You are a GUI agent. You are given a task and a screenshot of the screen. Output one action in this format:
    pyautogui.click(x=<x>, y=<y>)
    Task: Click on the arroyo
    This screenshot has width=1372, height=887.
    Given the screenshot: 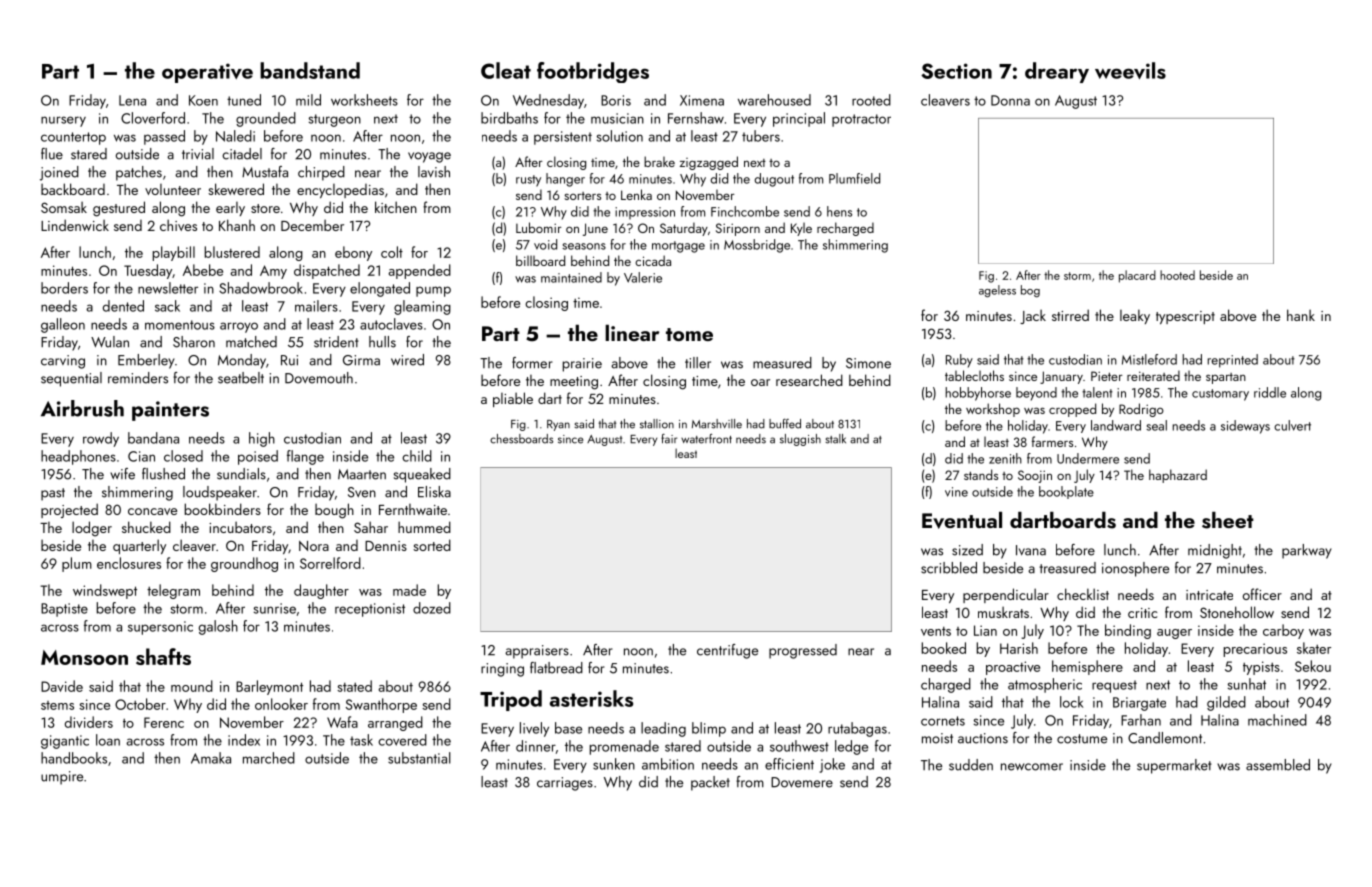 What is the action you would take?
    pyautogui.click(x=239, y=327)
